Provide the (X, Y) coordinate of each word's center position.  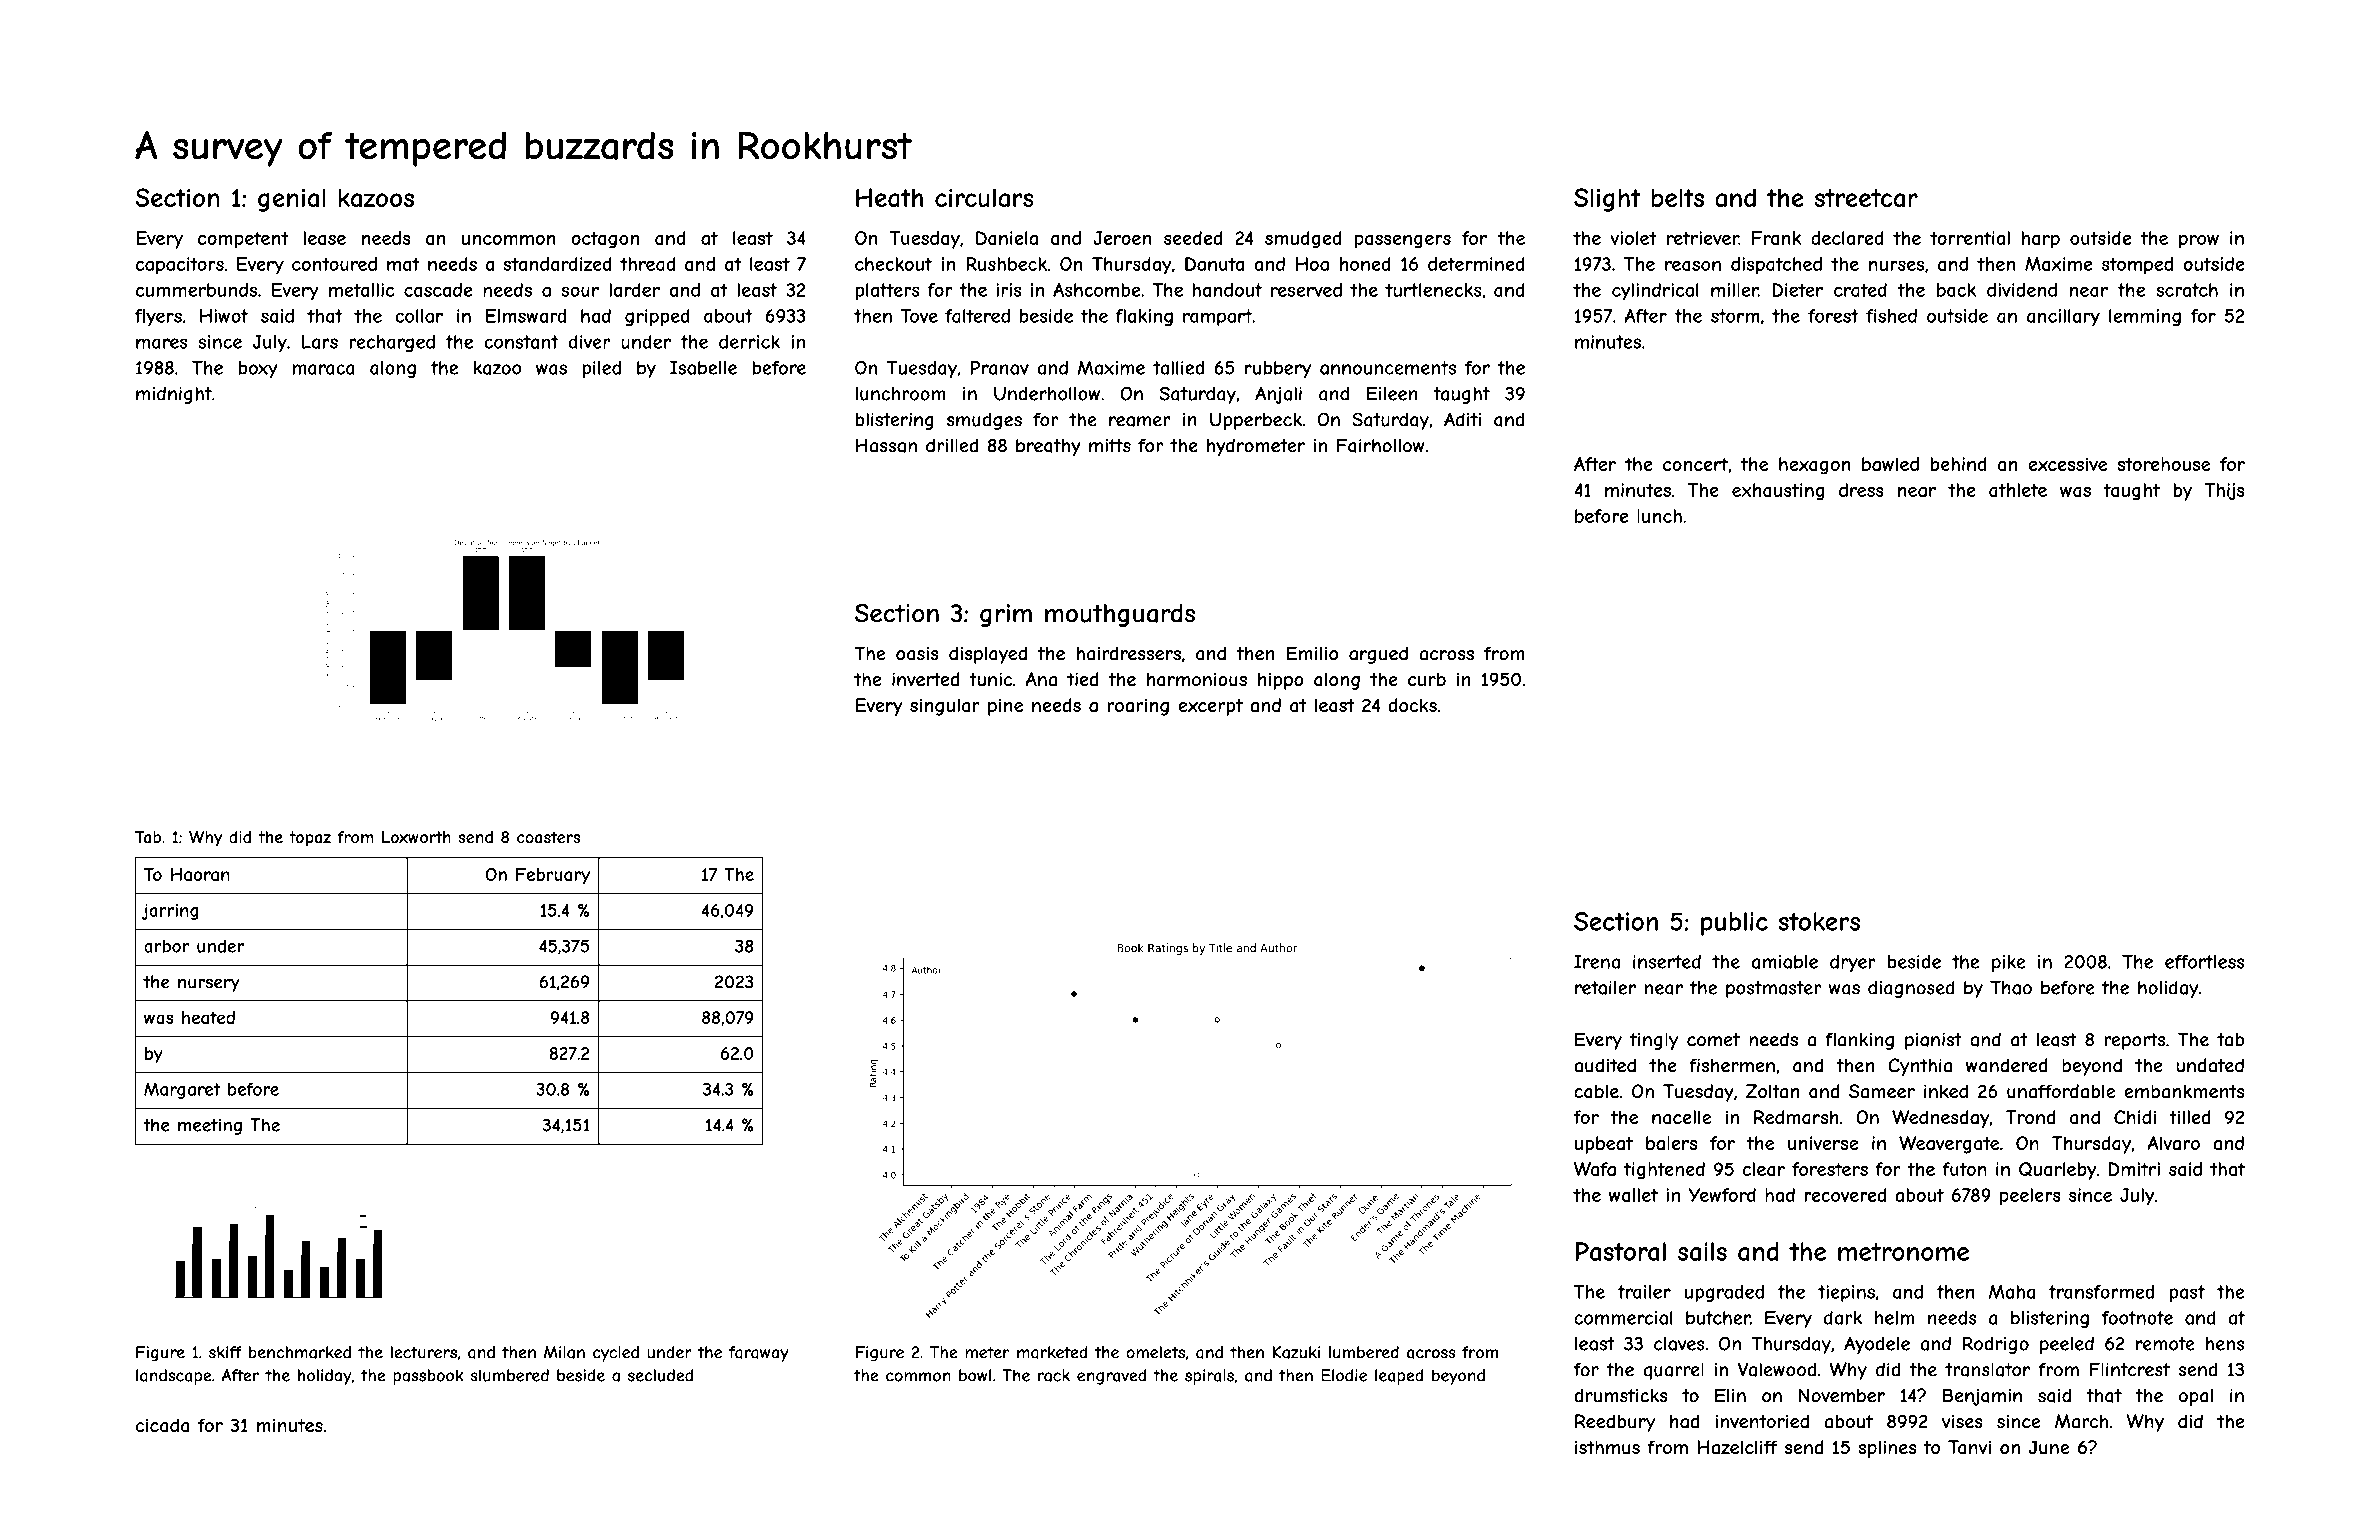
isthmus (1607, 1447)
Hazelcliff (1737, 1447)
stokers (1819, 921)
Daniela (1007, 238)
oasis (917, 653)
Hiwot (224, 316)
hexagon (1815, 466)
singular (945, 707)
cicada (162, 1425)
